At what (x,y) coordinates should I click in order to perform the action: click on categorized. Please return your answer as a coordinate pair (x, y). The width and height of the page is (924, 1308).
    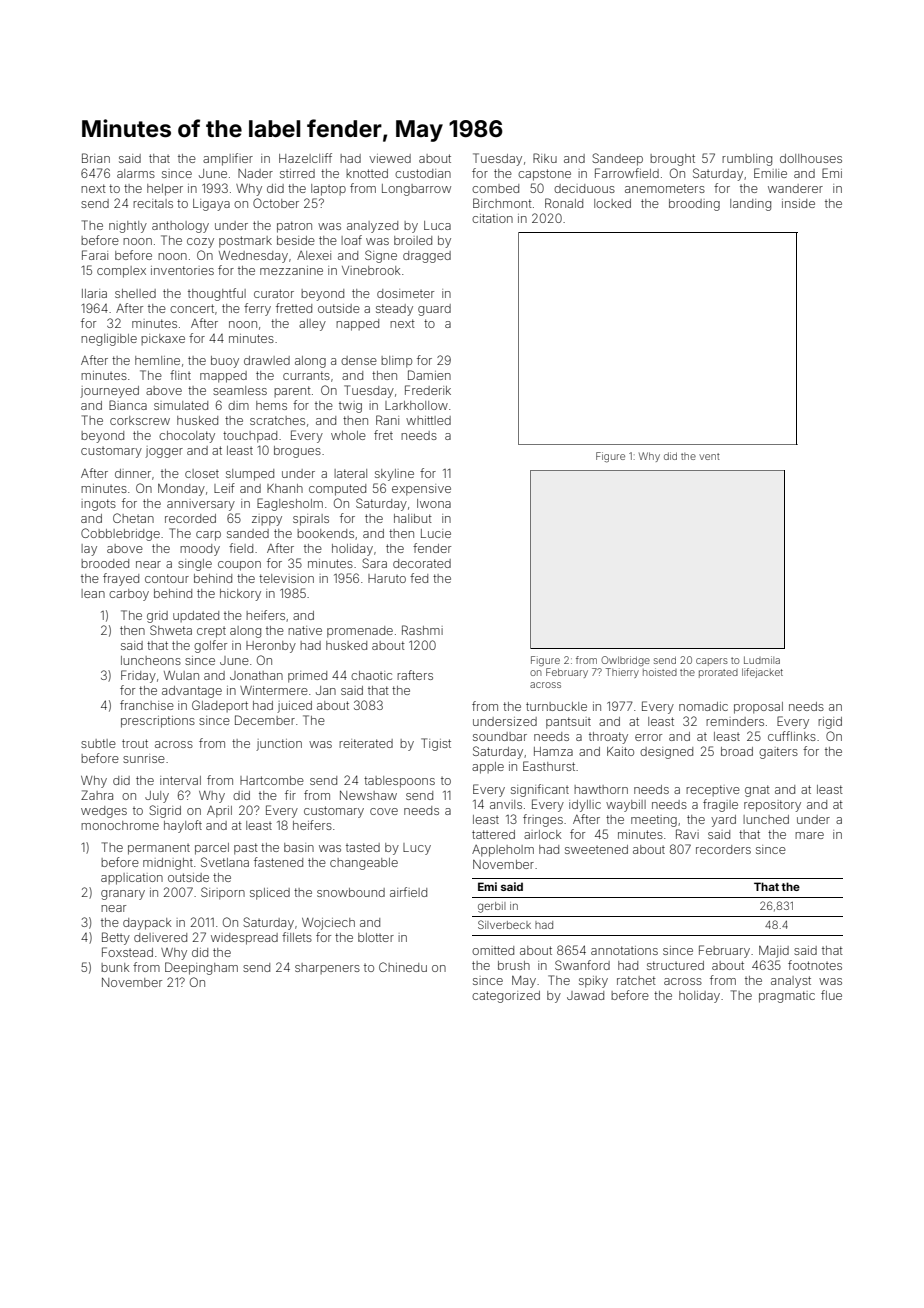
    Looking at the image, I should click on (506, 997).
